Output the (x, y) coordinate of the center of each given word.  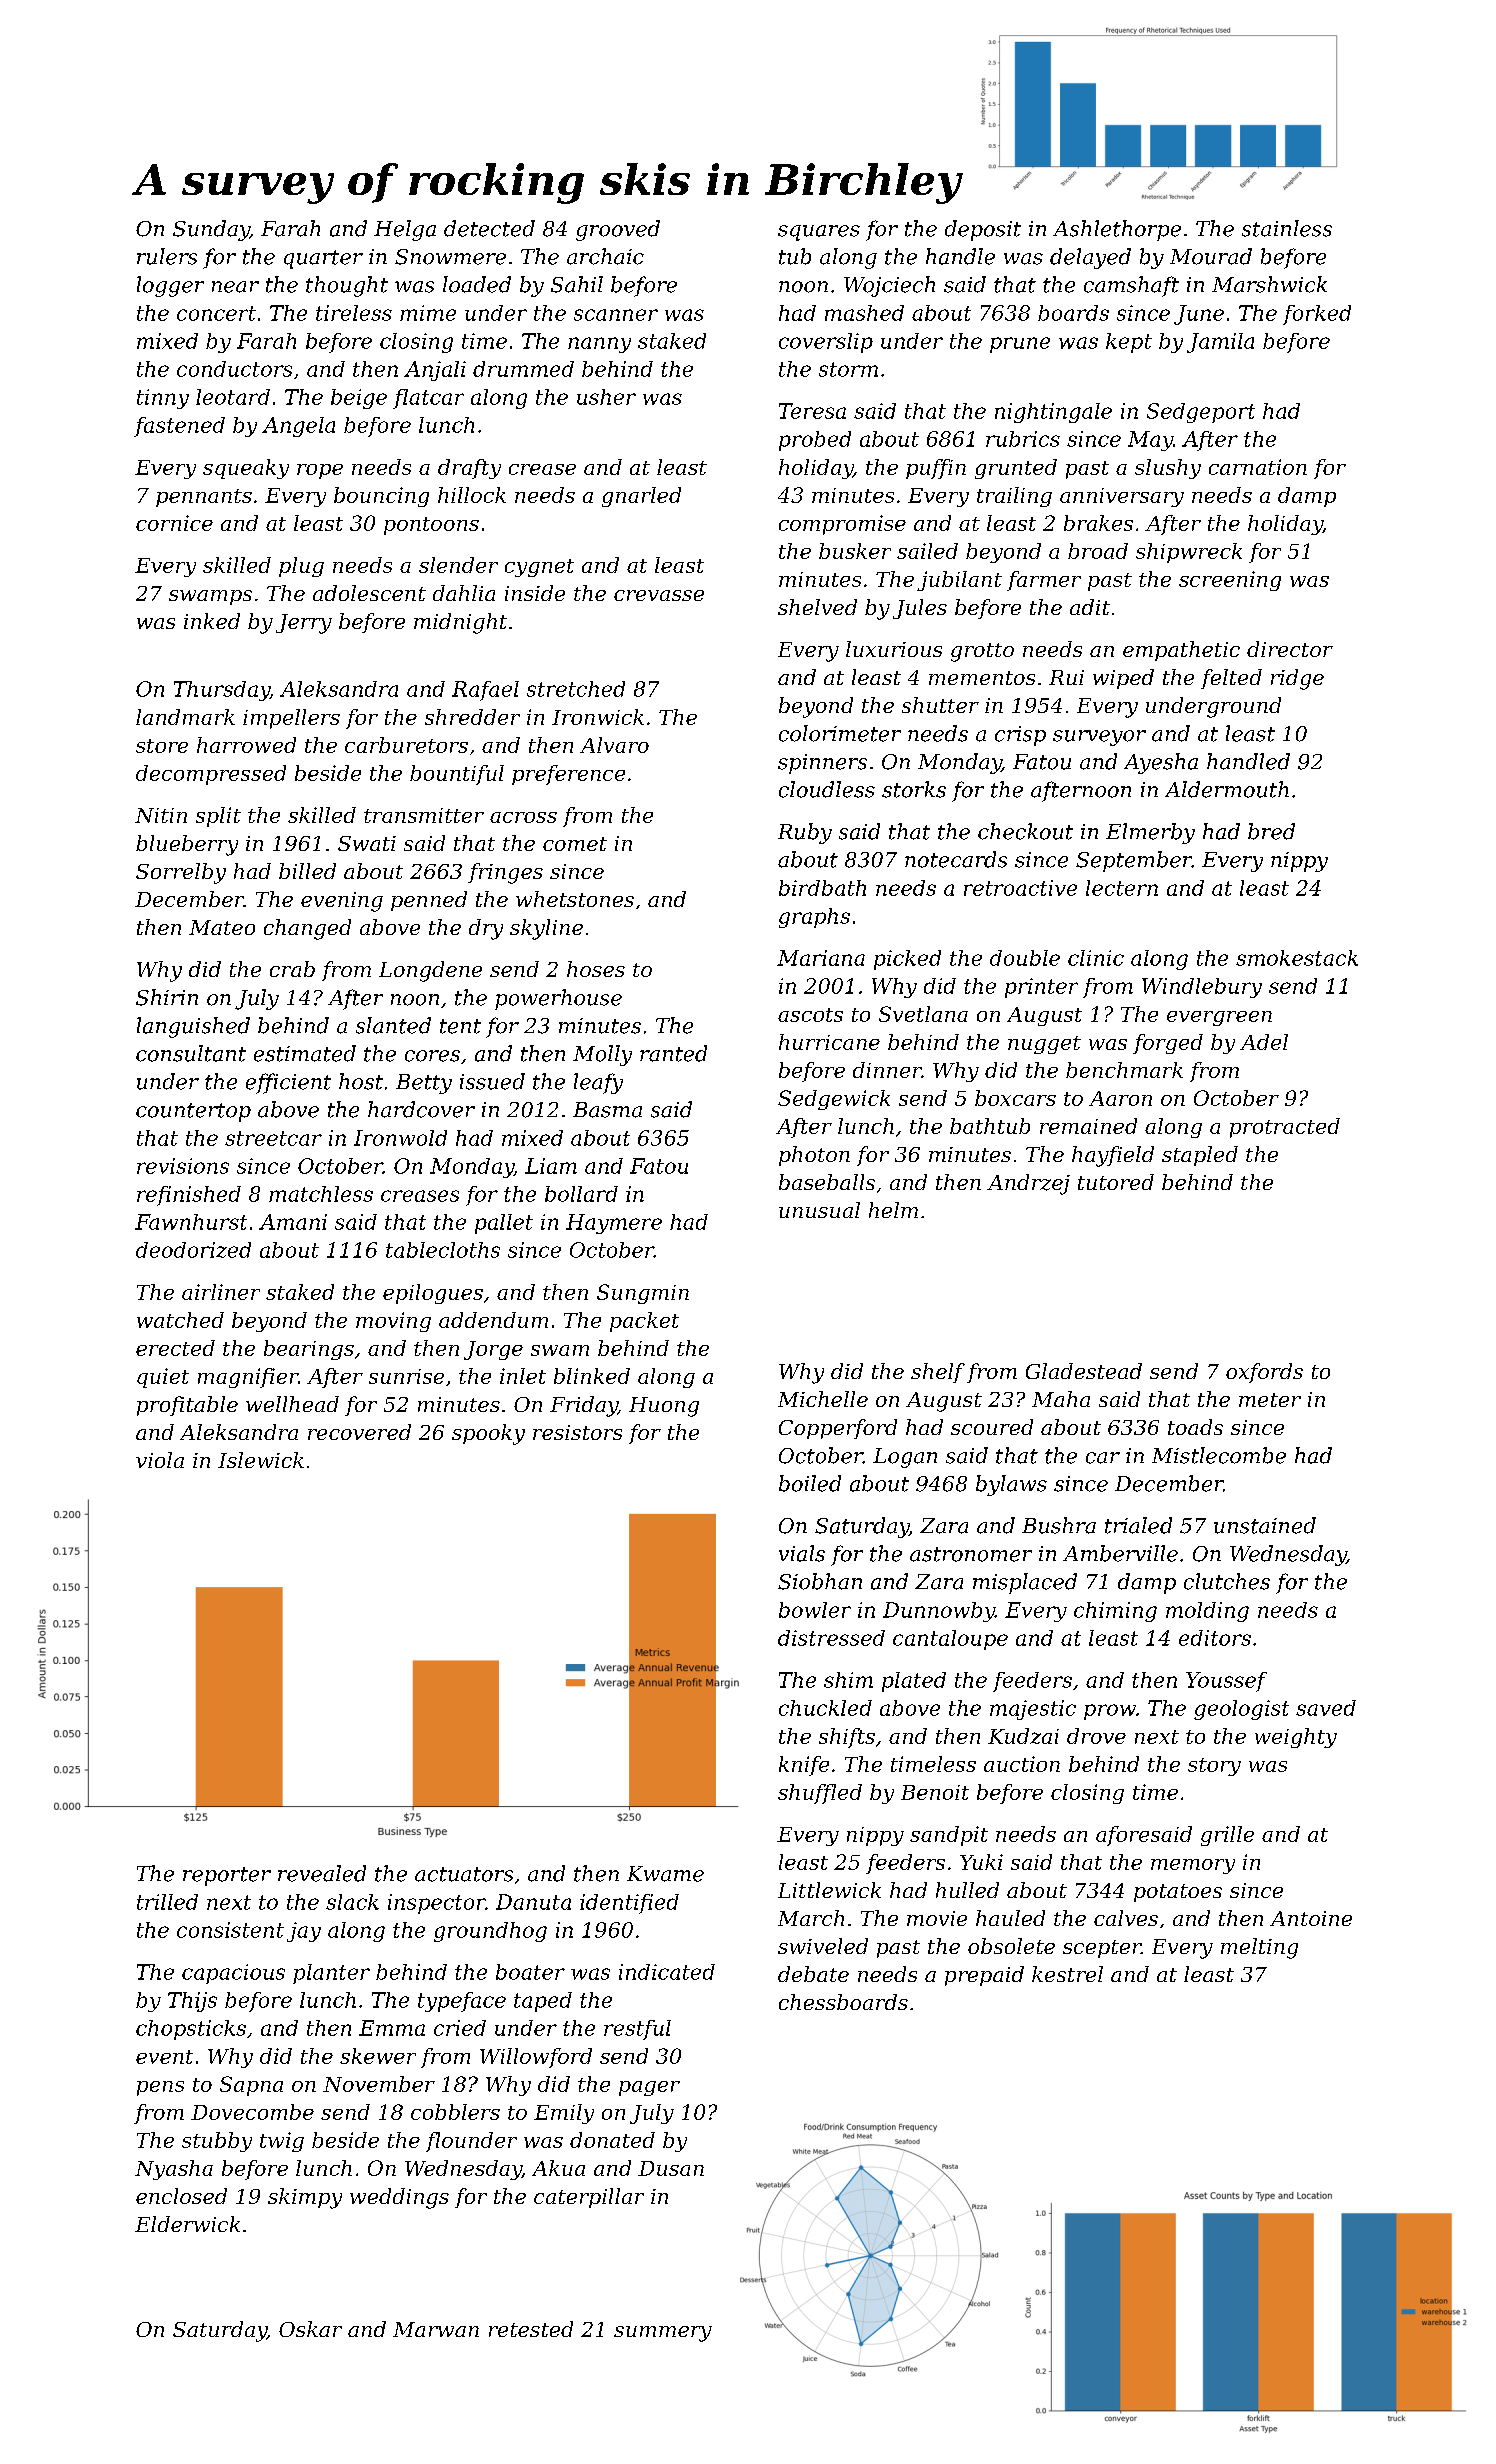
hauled (1010, 1918)
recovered (359, 1432)
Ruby (805, 833)
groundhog (490, 1932)
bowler (815, 1610)
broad (1098, 551)
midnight (460, 623)
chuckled (825, 1708)
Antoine (1311, 1918)
